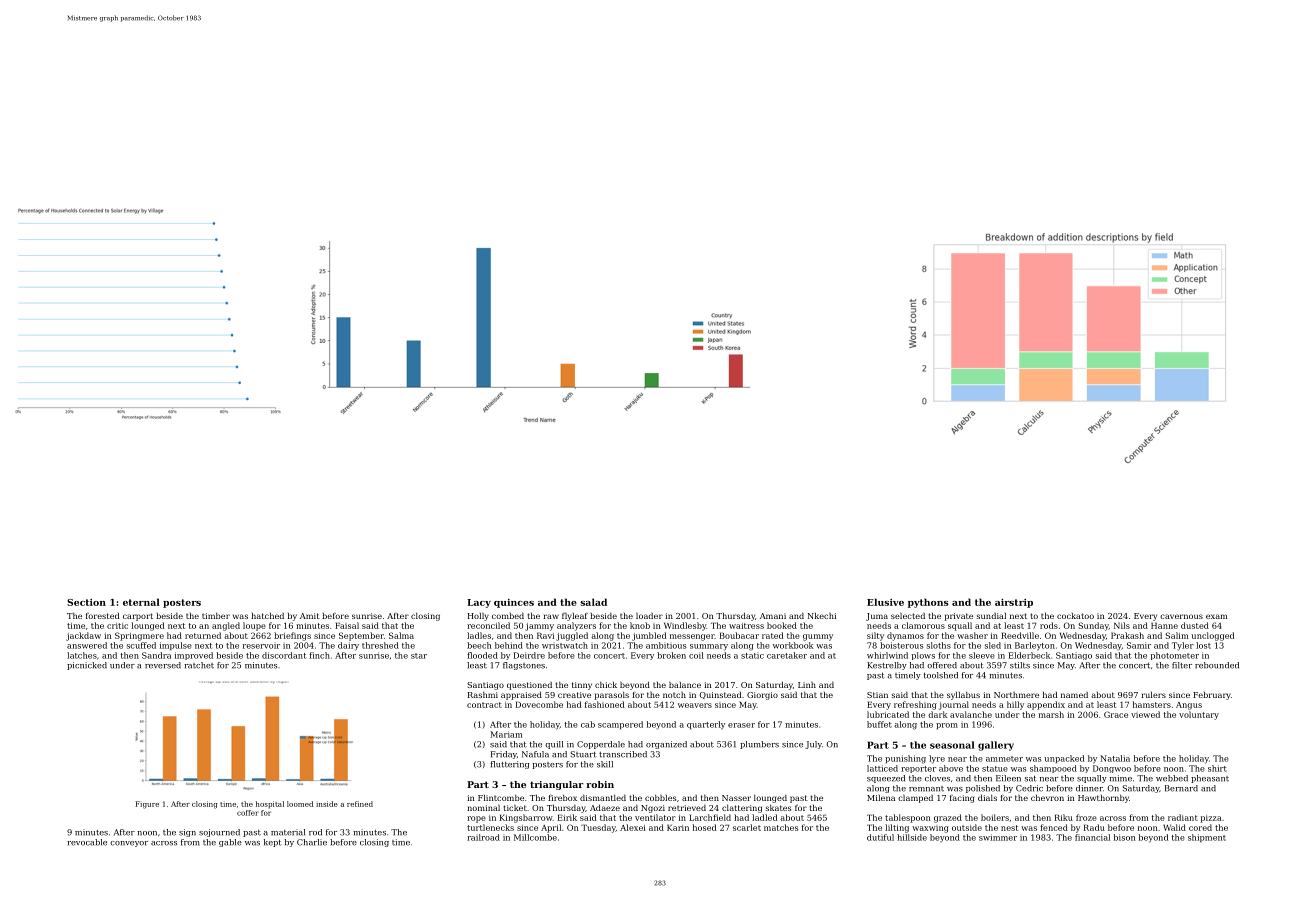 The image size is (1308, 924). Describe the element at coordinates (593, 602) in the document. I see `salad` at that location.
